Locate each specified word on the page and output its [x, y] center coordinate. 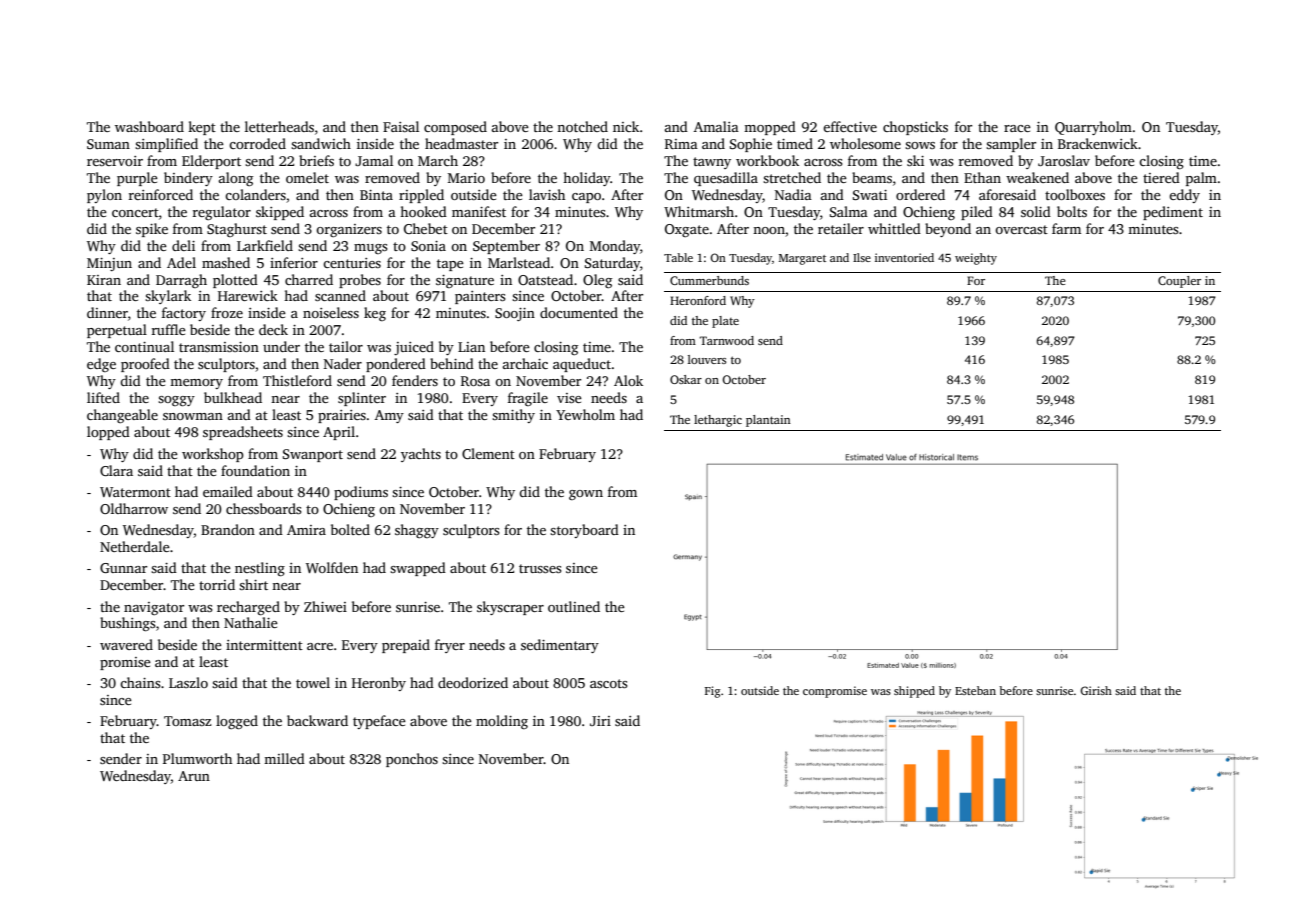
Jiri [600, 721]
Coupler [1179, 282]
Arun [194, 776]
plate [725, 322]
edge [101, 365]
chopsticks [915, 128]
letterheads [279, 126]
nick [626, 126]
